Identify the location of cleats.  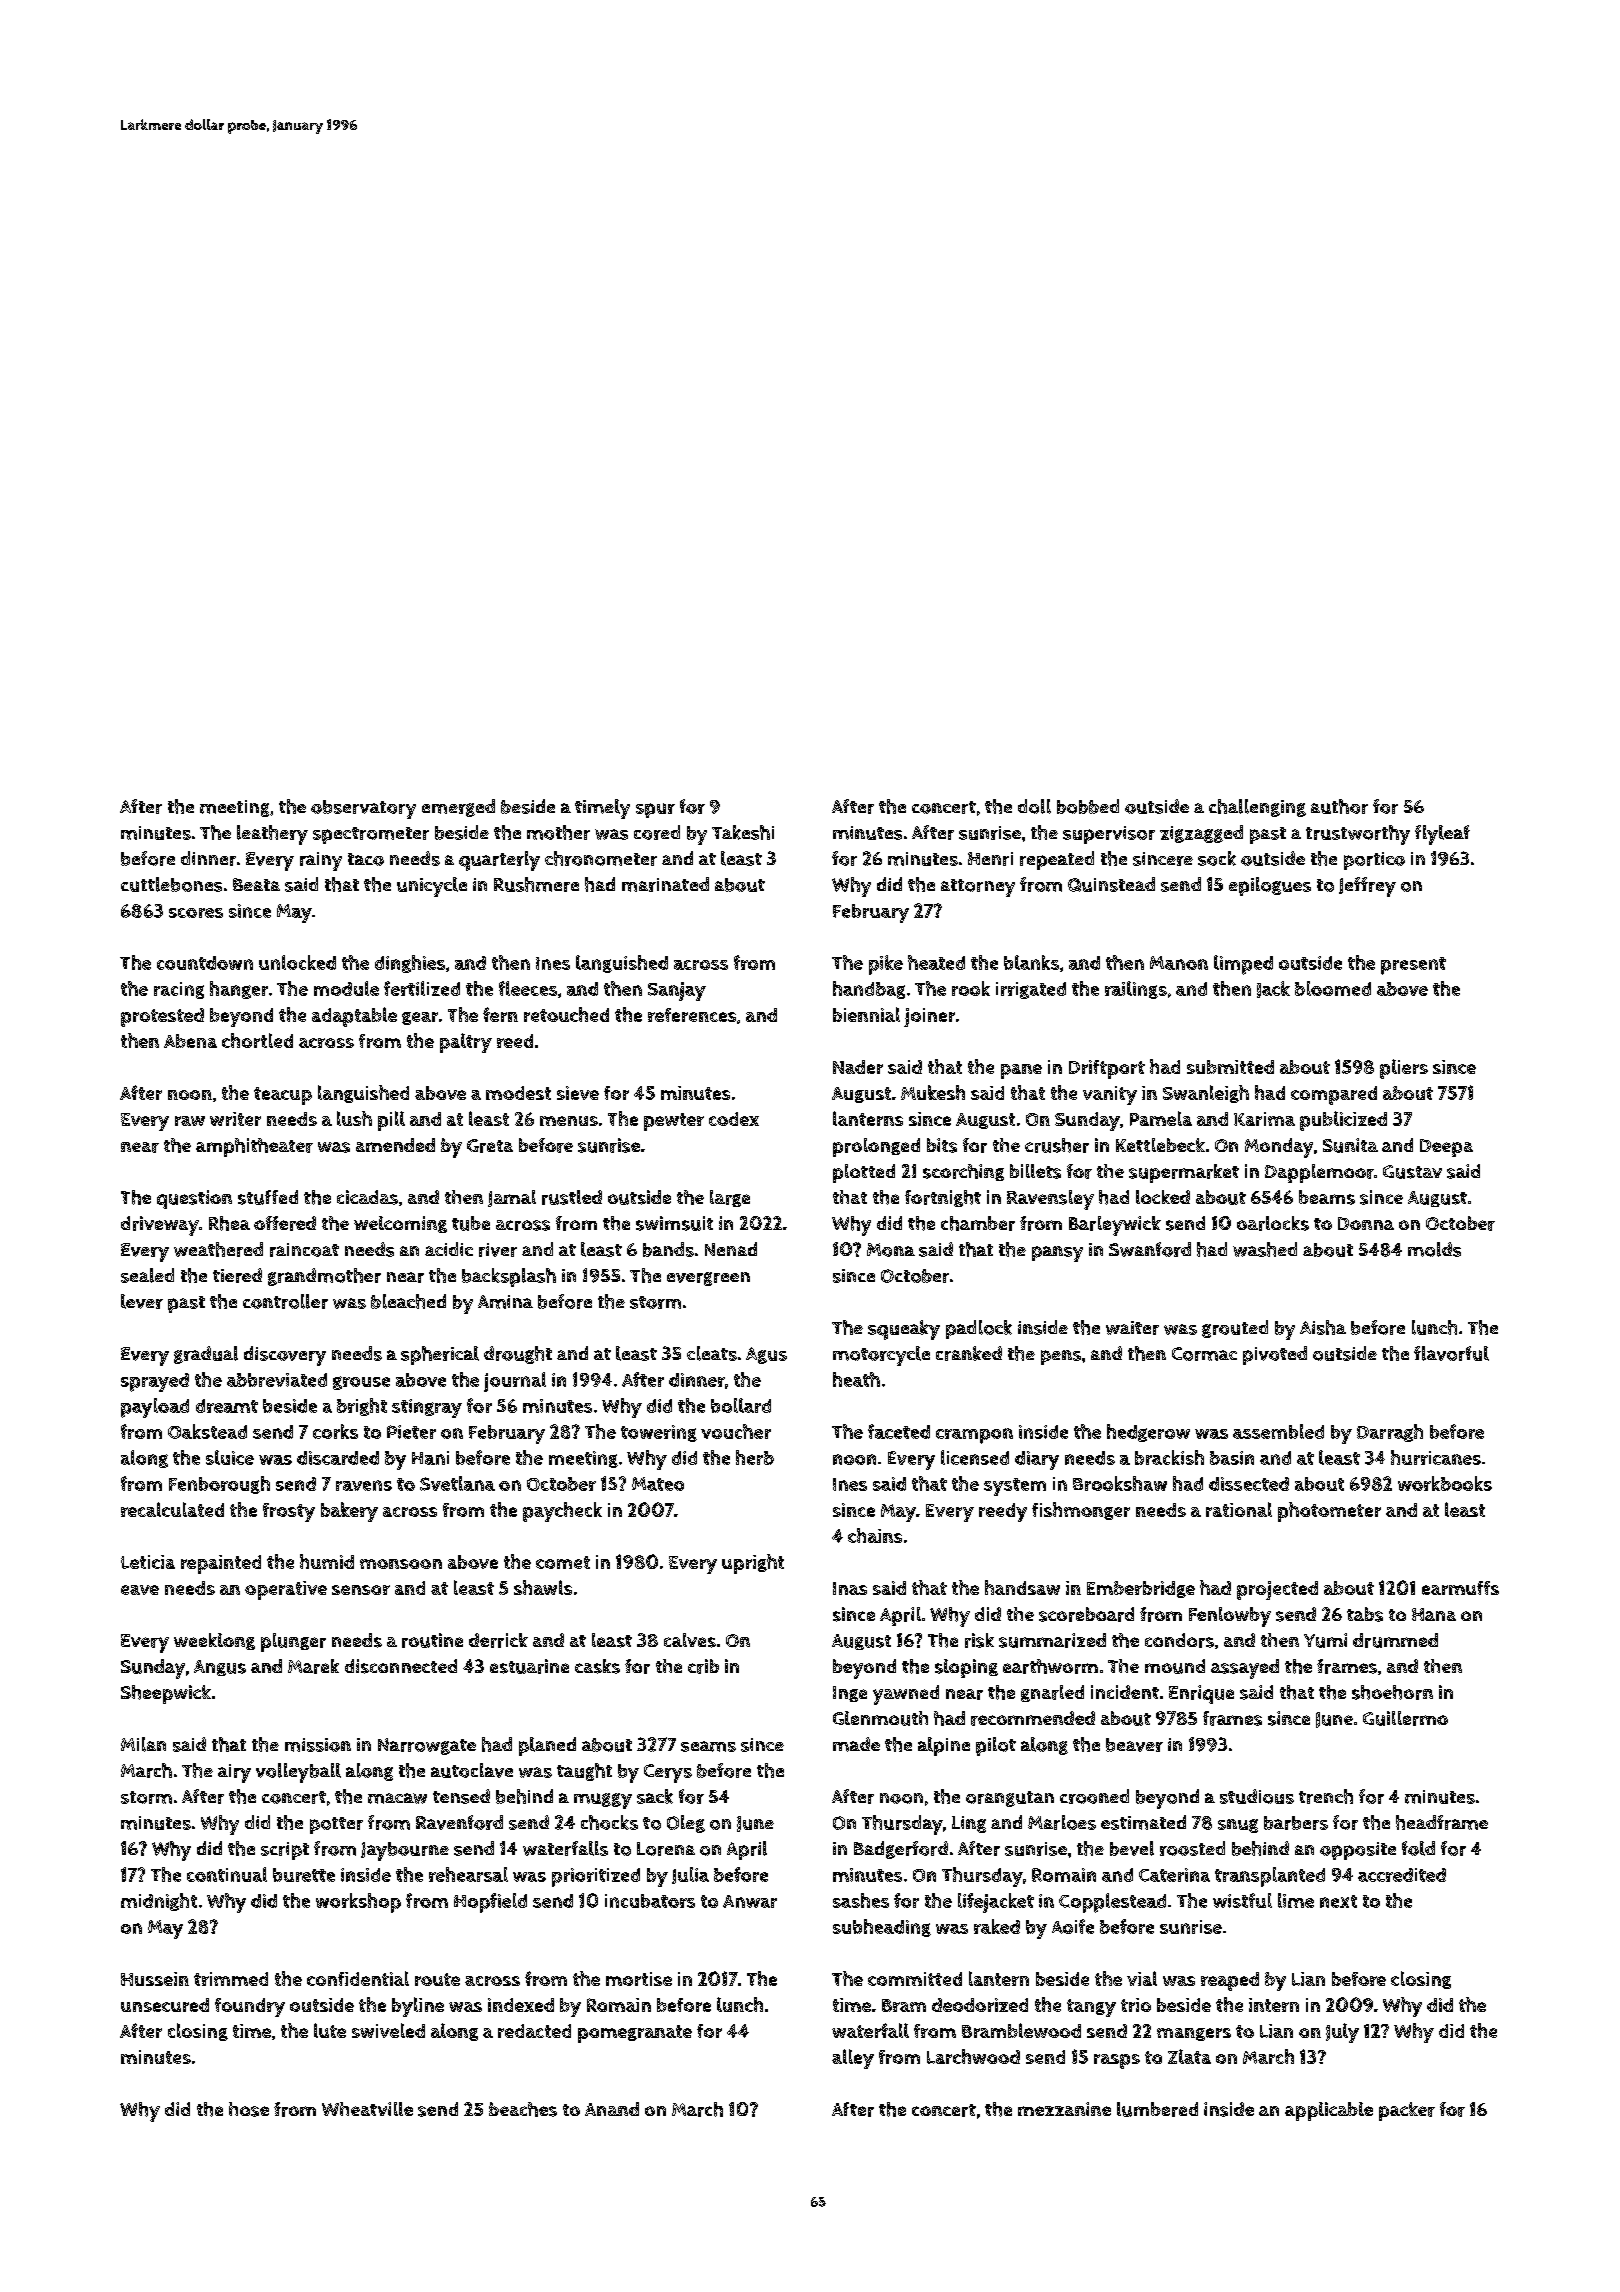
(712, 1353).
